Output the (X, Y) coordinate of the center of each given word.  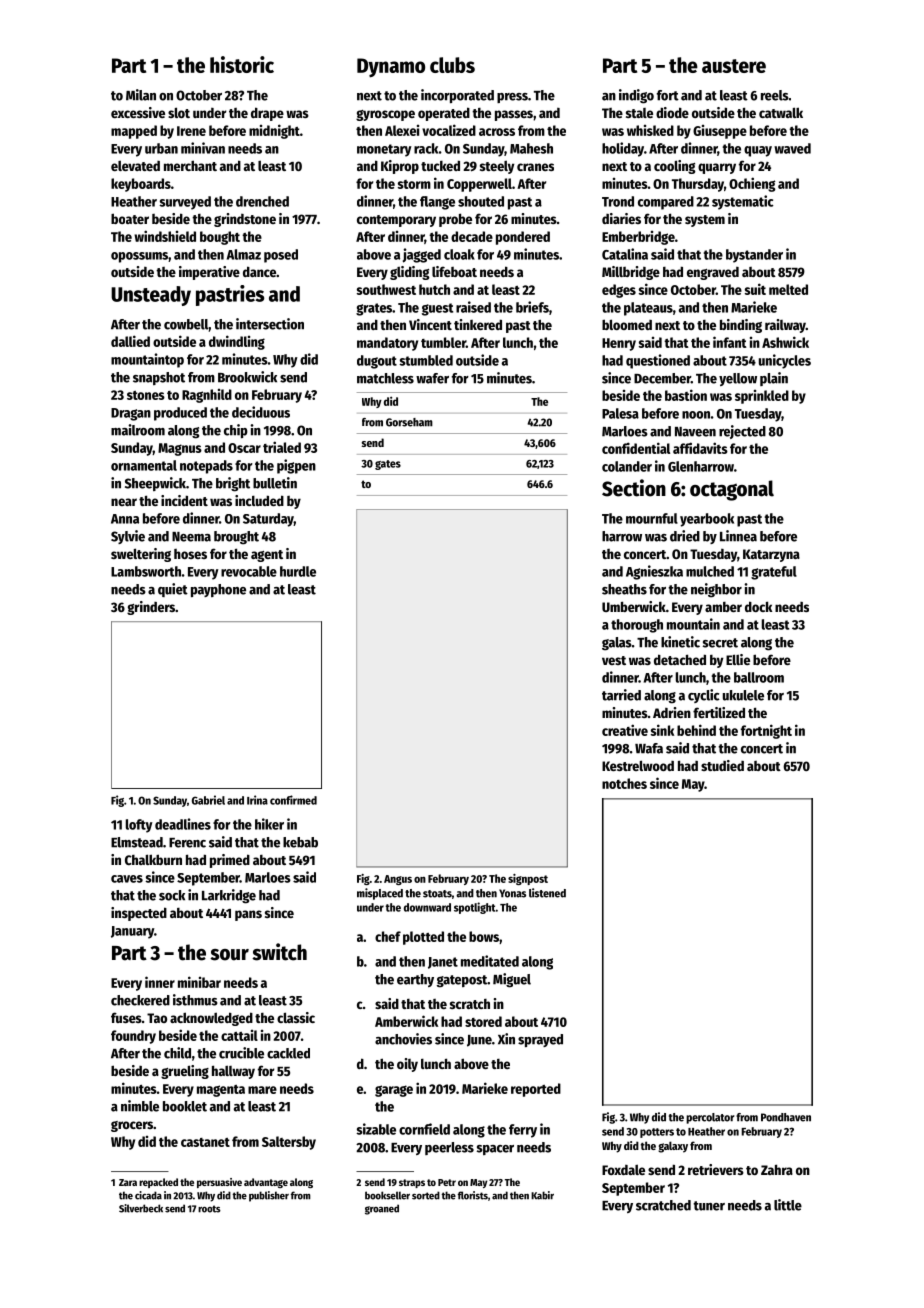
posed (281, 256)
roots (209, 1209)
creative (625, 730)
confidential (636, 448)
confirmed (293, 800)
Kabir (542, 1195)
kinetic (680, 642)
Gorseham (409, 422)
